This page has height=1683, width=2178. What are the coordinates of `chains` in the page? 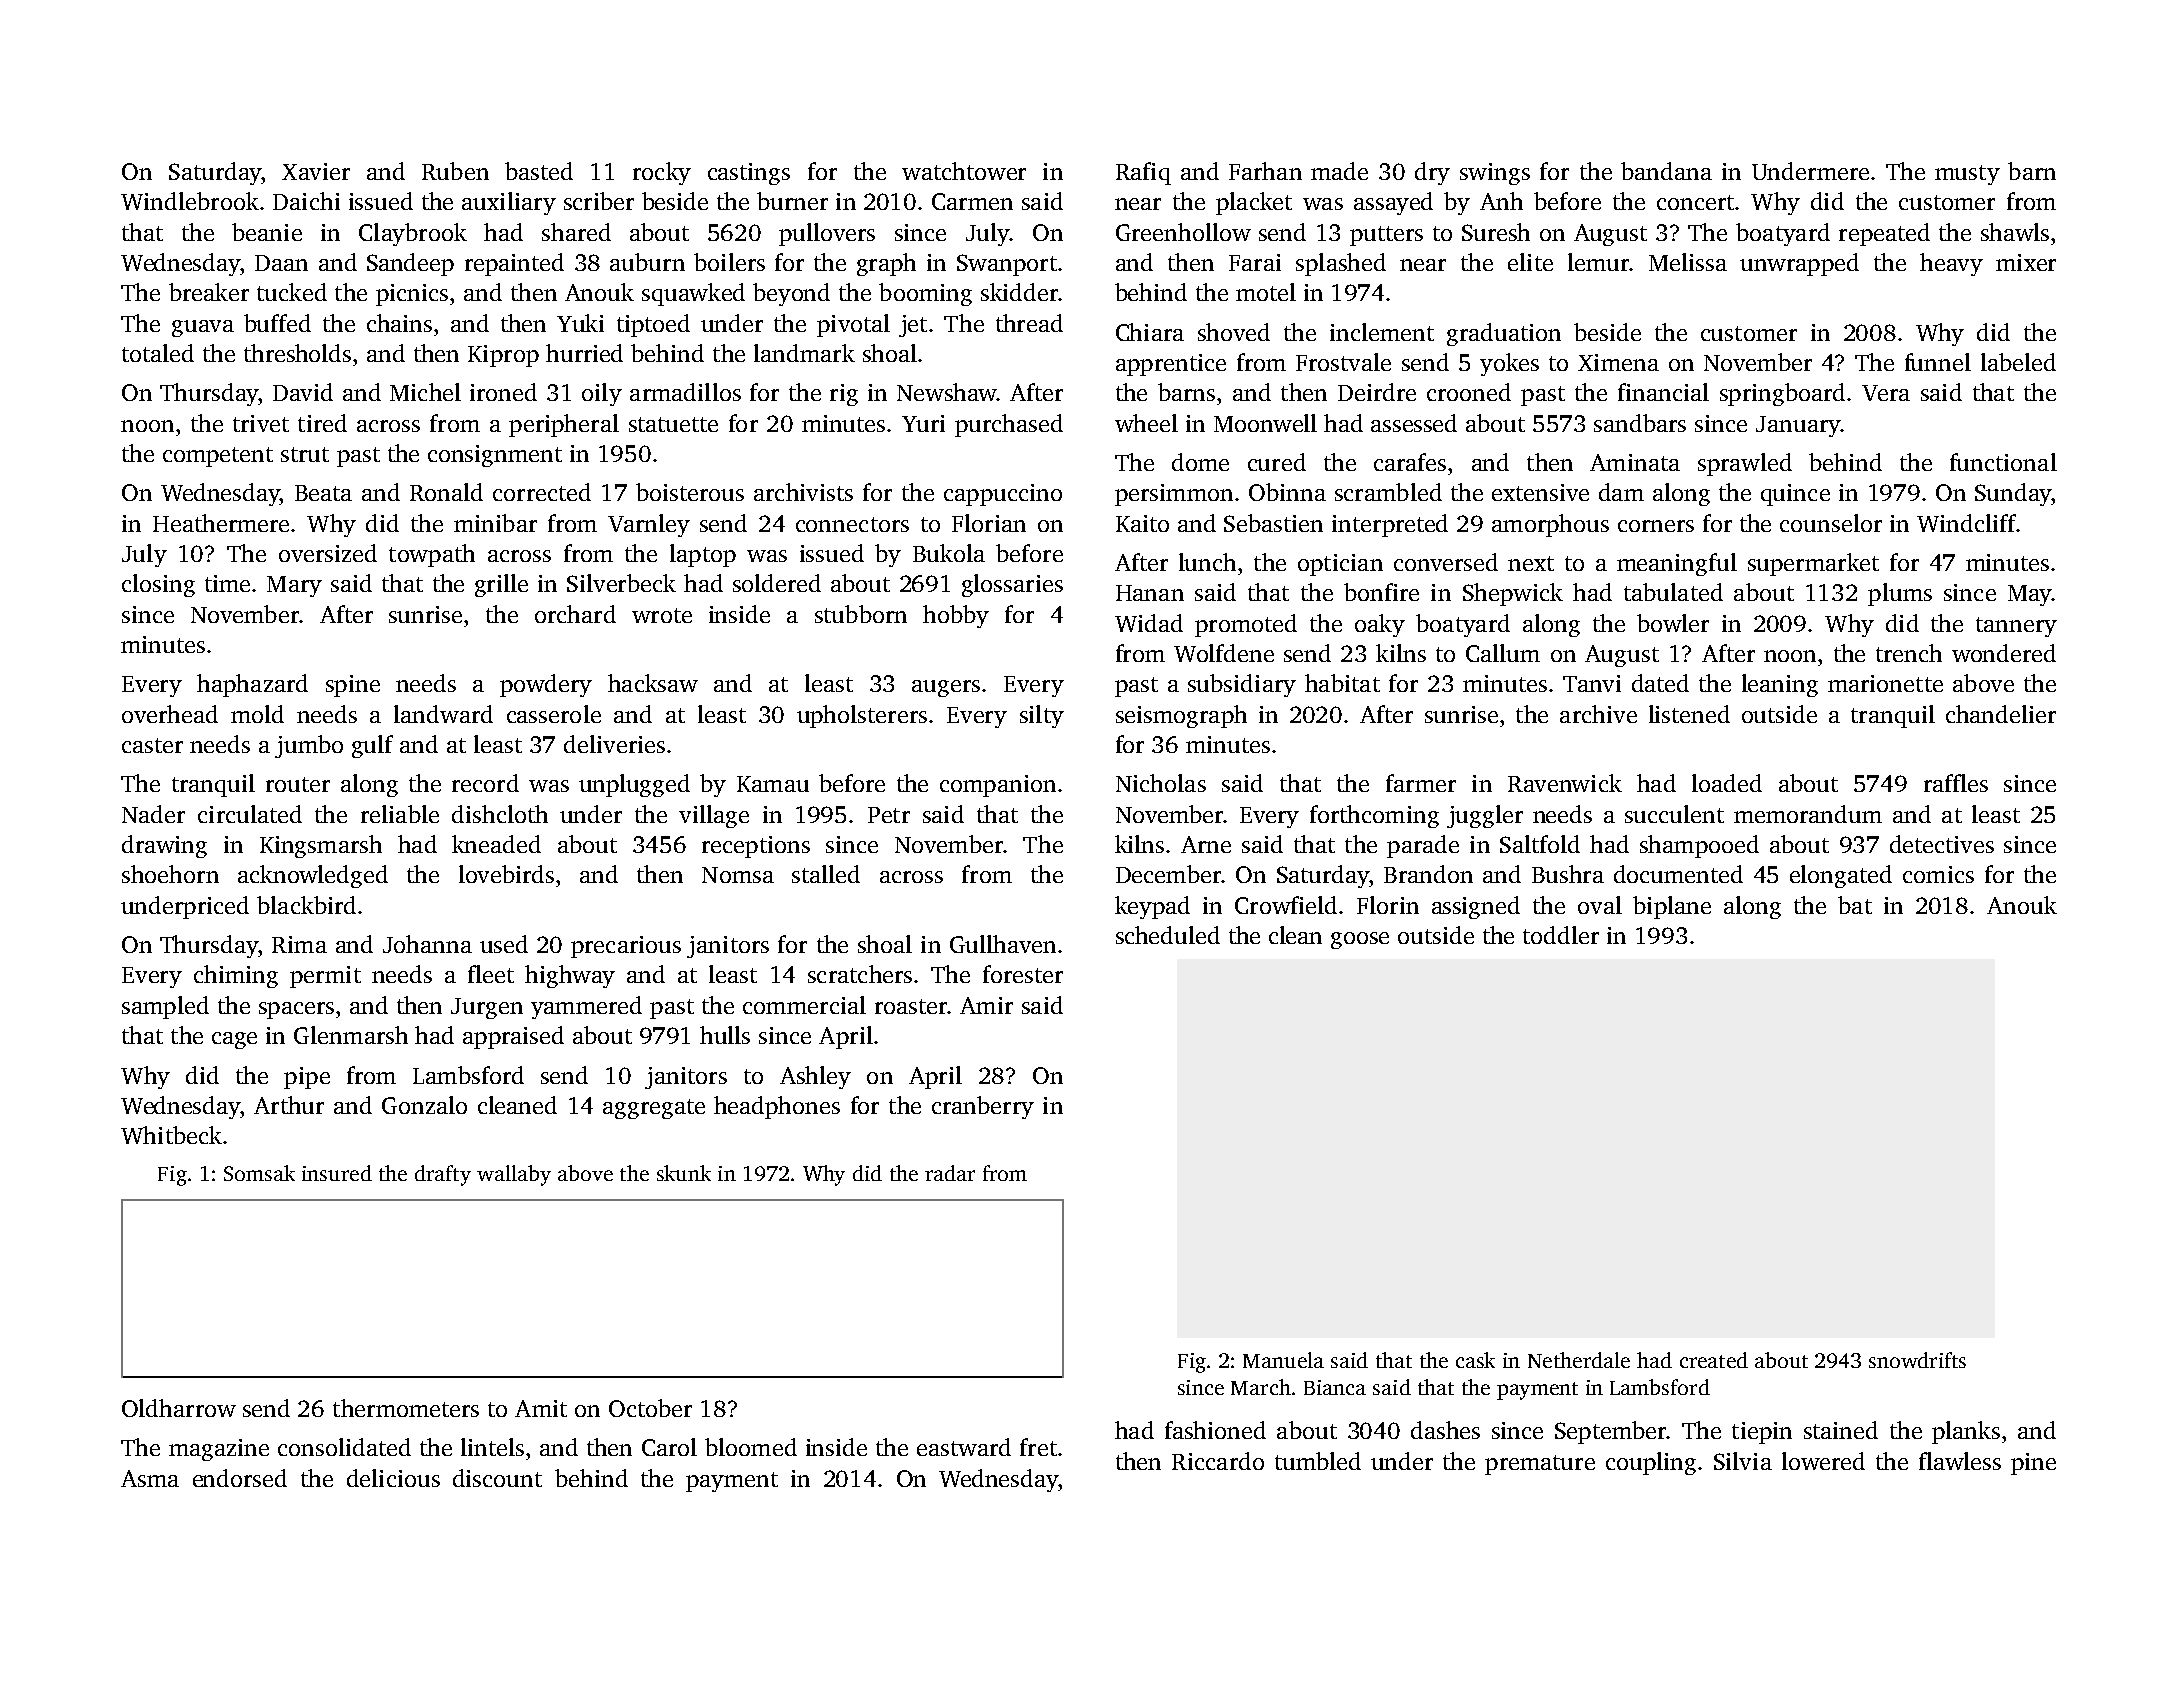 It's located at (399, 323).
